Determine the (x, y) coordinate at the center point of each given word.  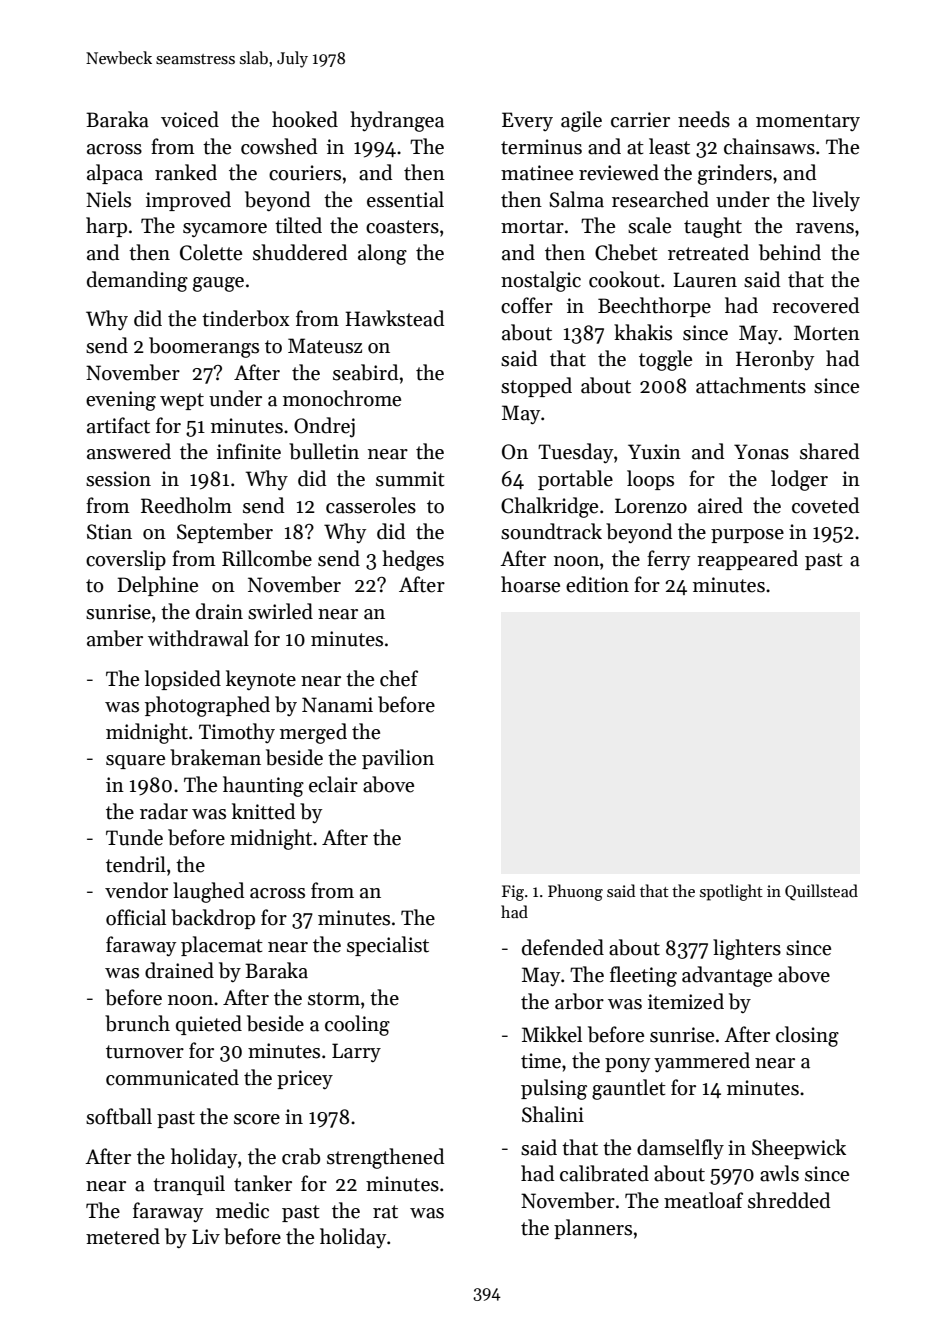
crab (301, 1156)
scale (649, 225)
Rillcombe (267, 558)
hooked (305, 119)
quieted (209, 1025)
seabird (365, 372)
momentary (808, 122)
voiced (190, 119)
